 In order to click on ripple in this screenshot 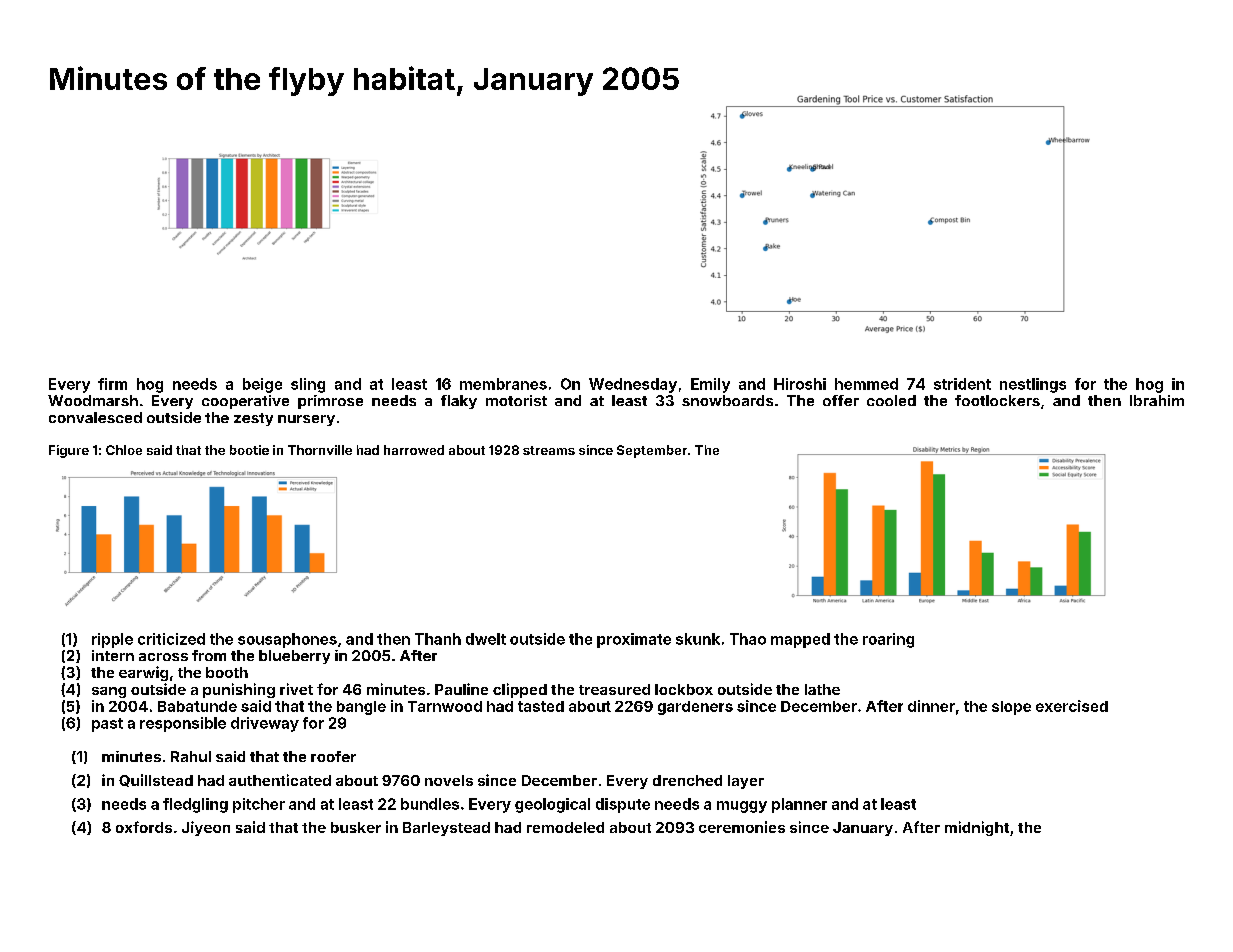, I will do `click(112, 640)`.
